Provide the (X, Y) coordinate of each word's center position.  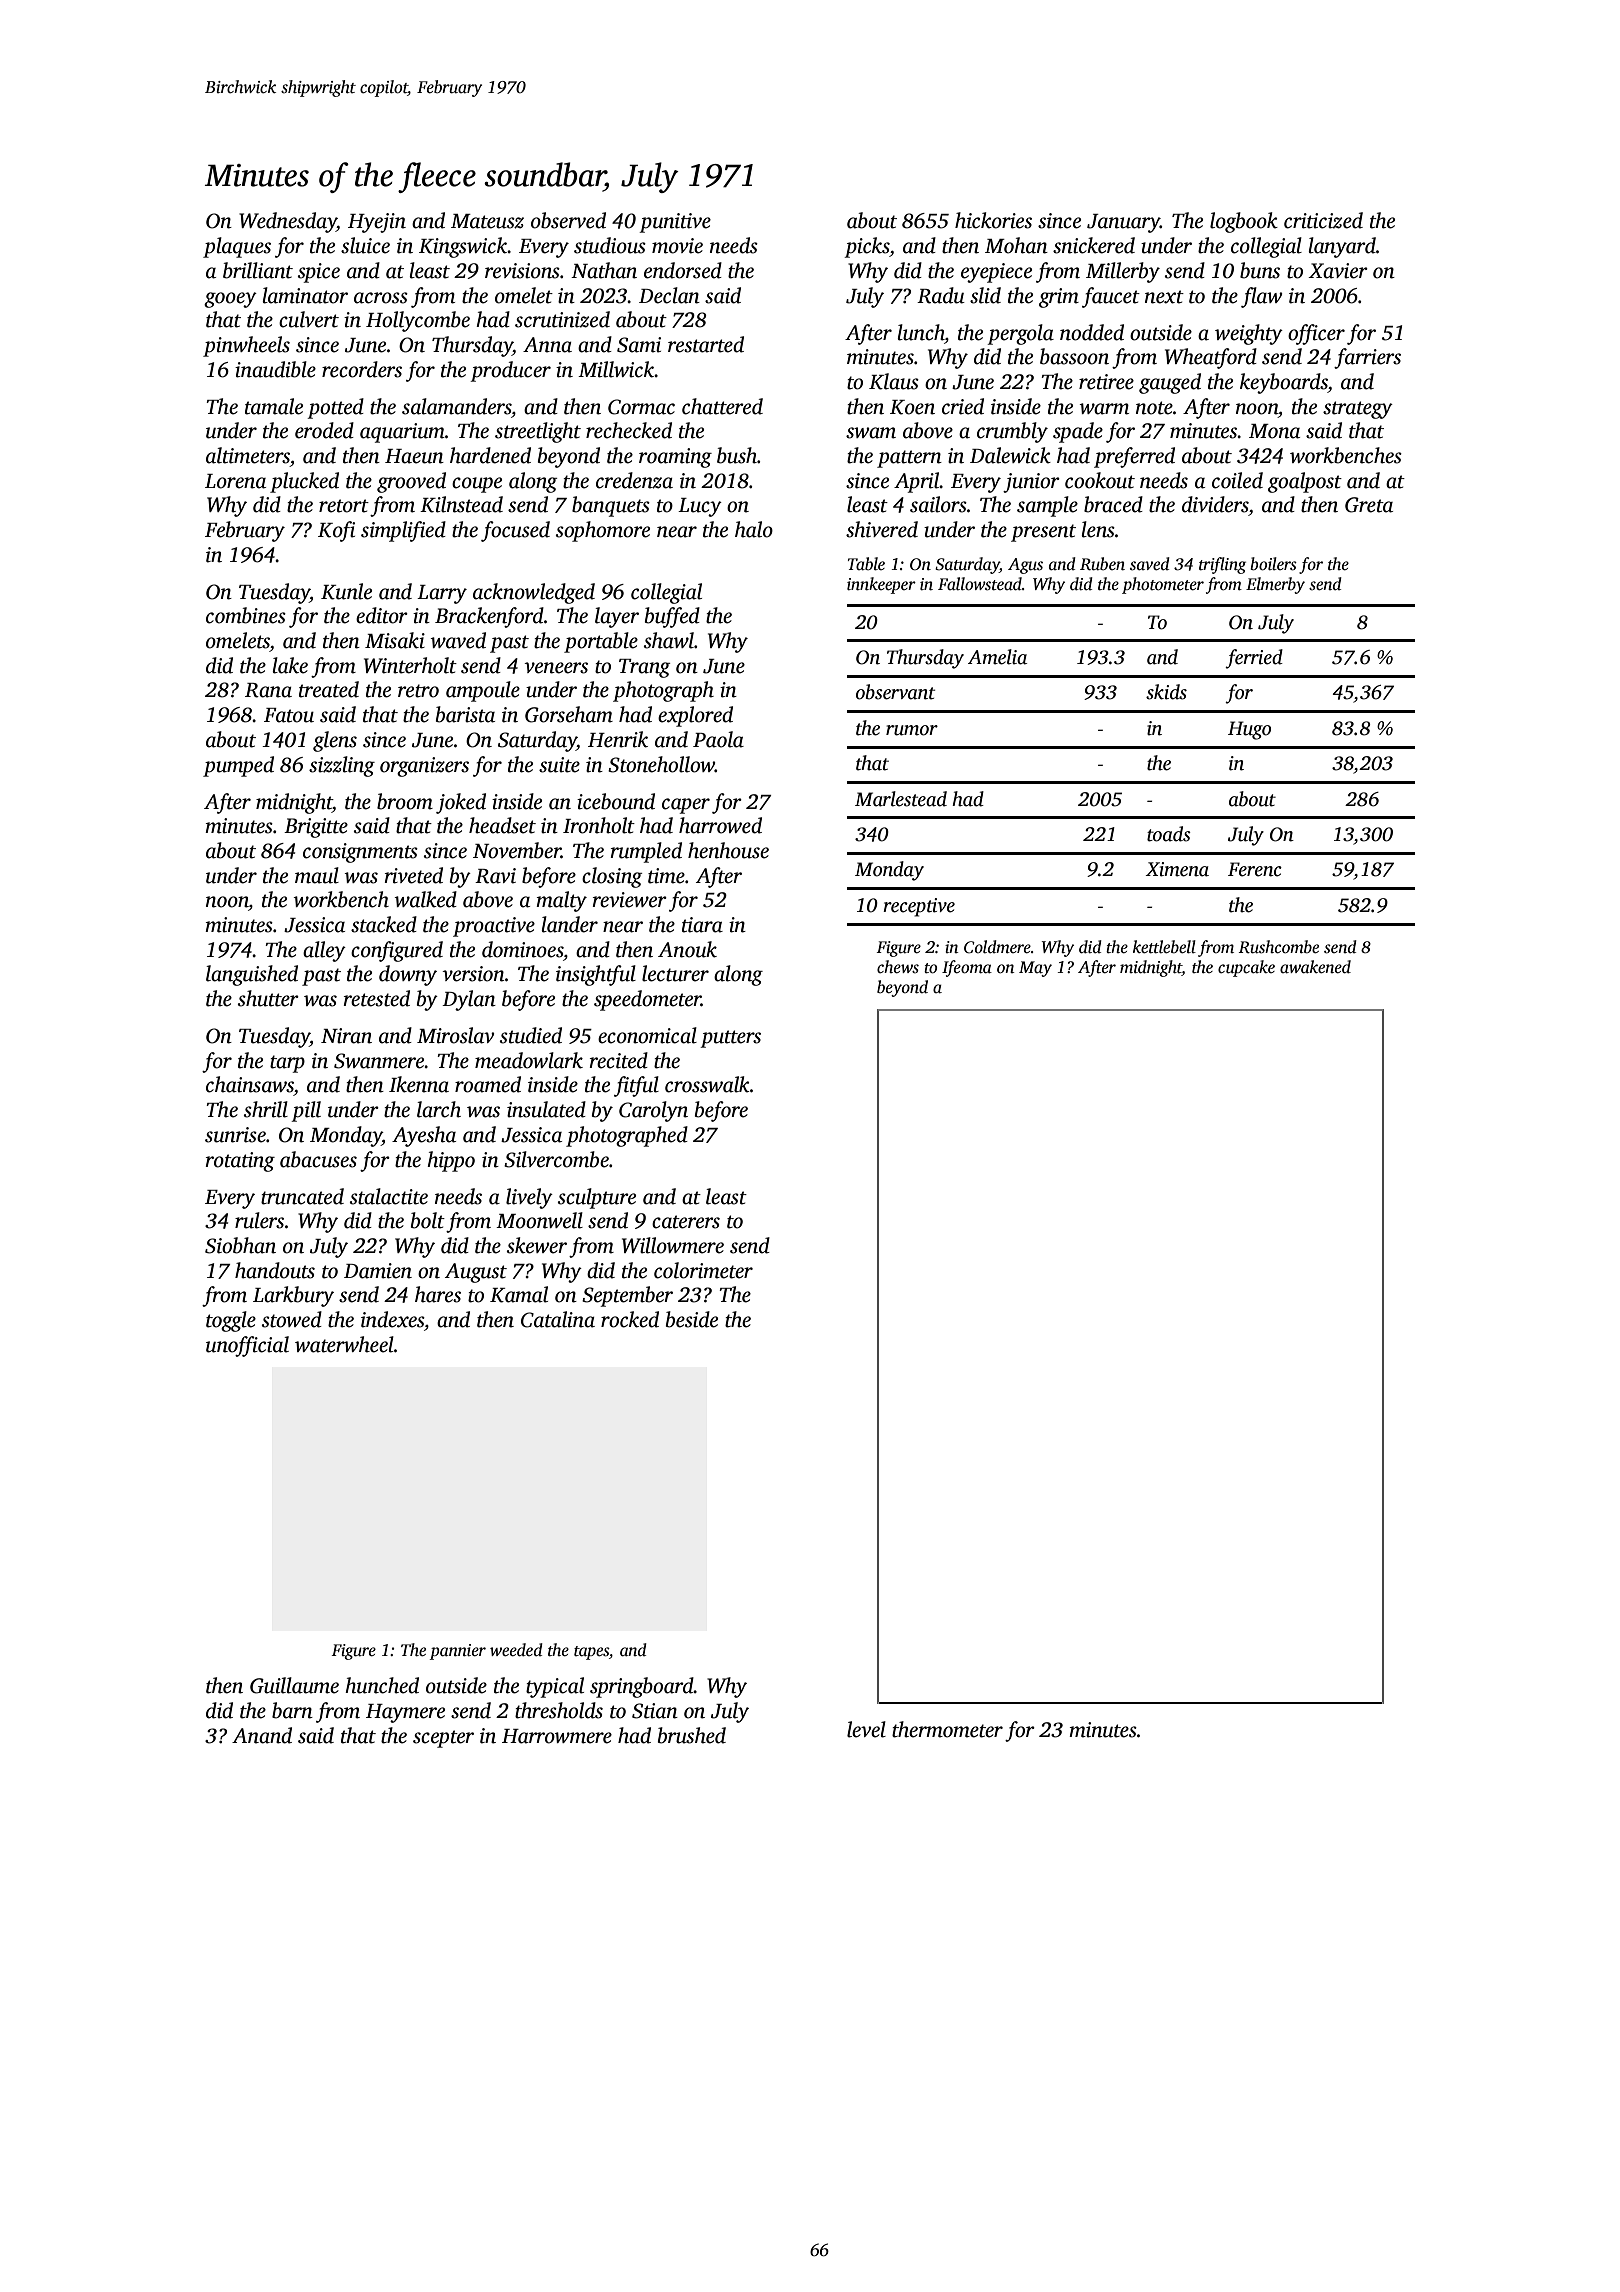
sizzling (342, 766)
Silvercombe (556, 1159)
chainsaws (250, 1084)
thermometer (947, 1729)
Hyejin (377, 223)
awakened (1315, 967)
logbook (1244, 222)
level (866, 1729)
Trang (644, 668)
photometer (1163, 585)
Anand (262, 1735)
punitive (675, 223)
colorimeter (703, 1270)
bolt (428, 1220)
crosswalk (707, 1084)
